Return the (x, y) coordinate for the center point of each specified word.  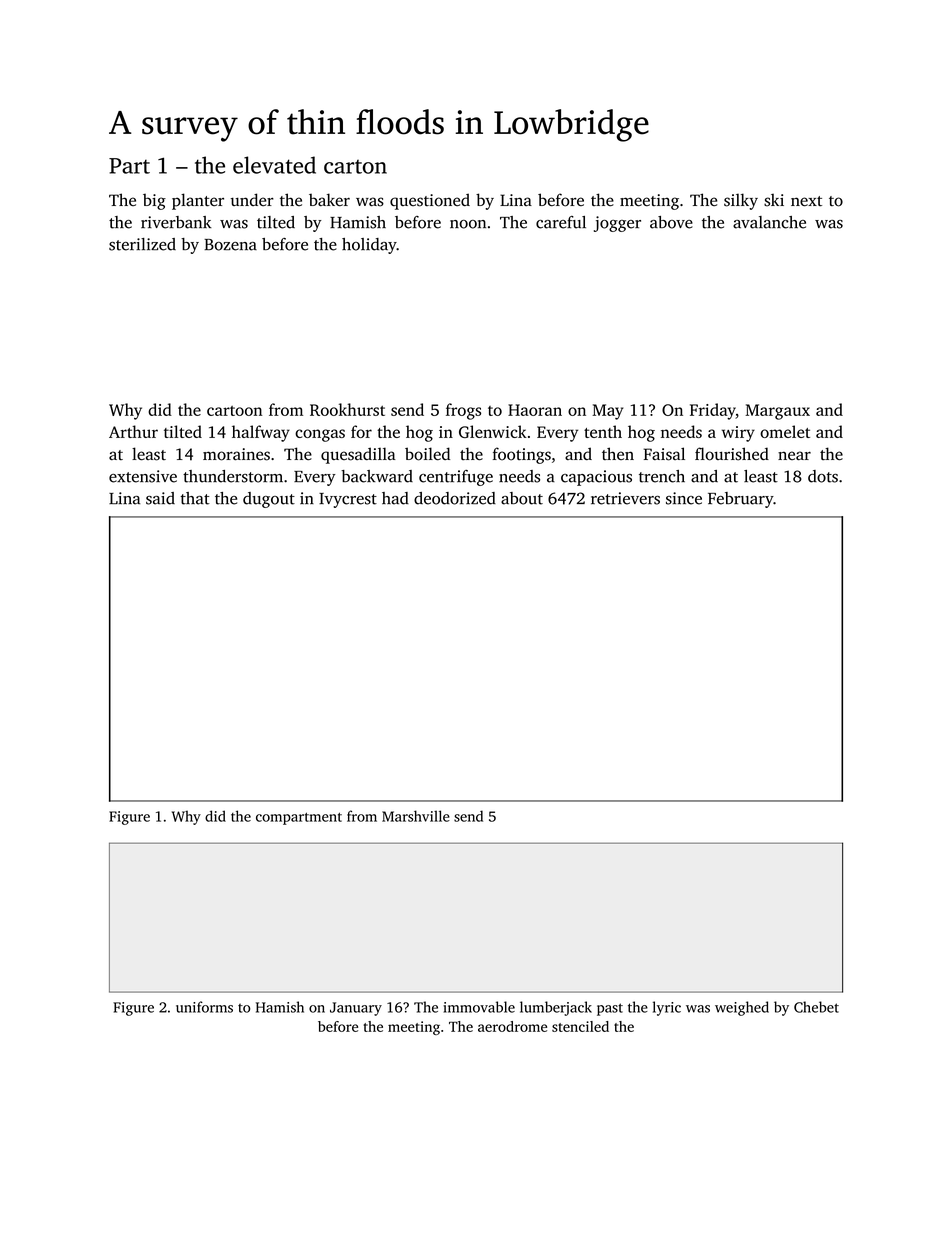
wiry (738, 434)
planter (198, 201)
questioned (430, 201)
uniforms (204, 1007)
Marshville (416, 816)
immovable (479, 1007)
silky (741, 201)
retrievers (625, 498)
